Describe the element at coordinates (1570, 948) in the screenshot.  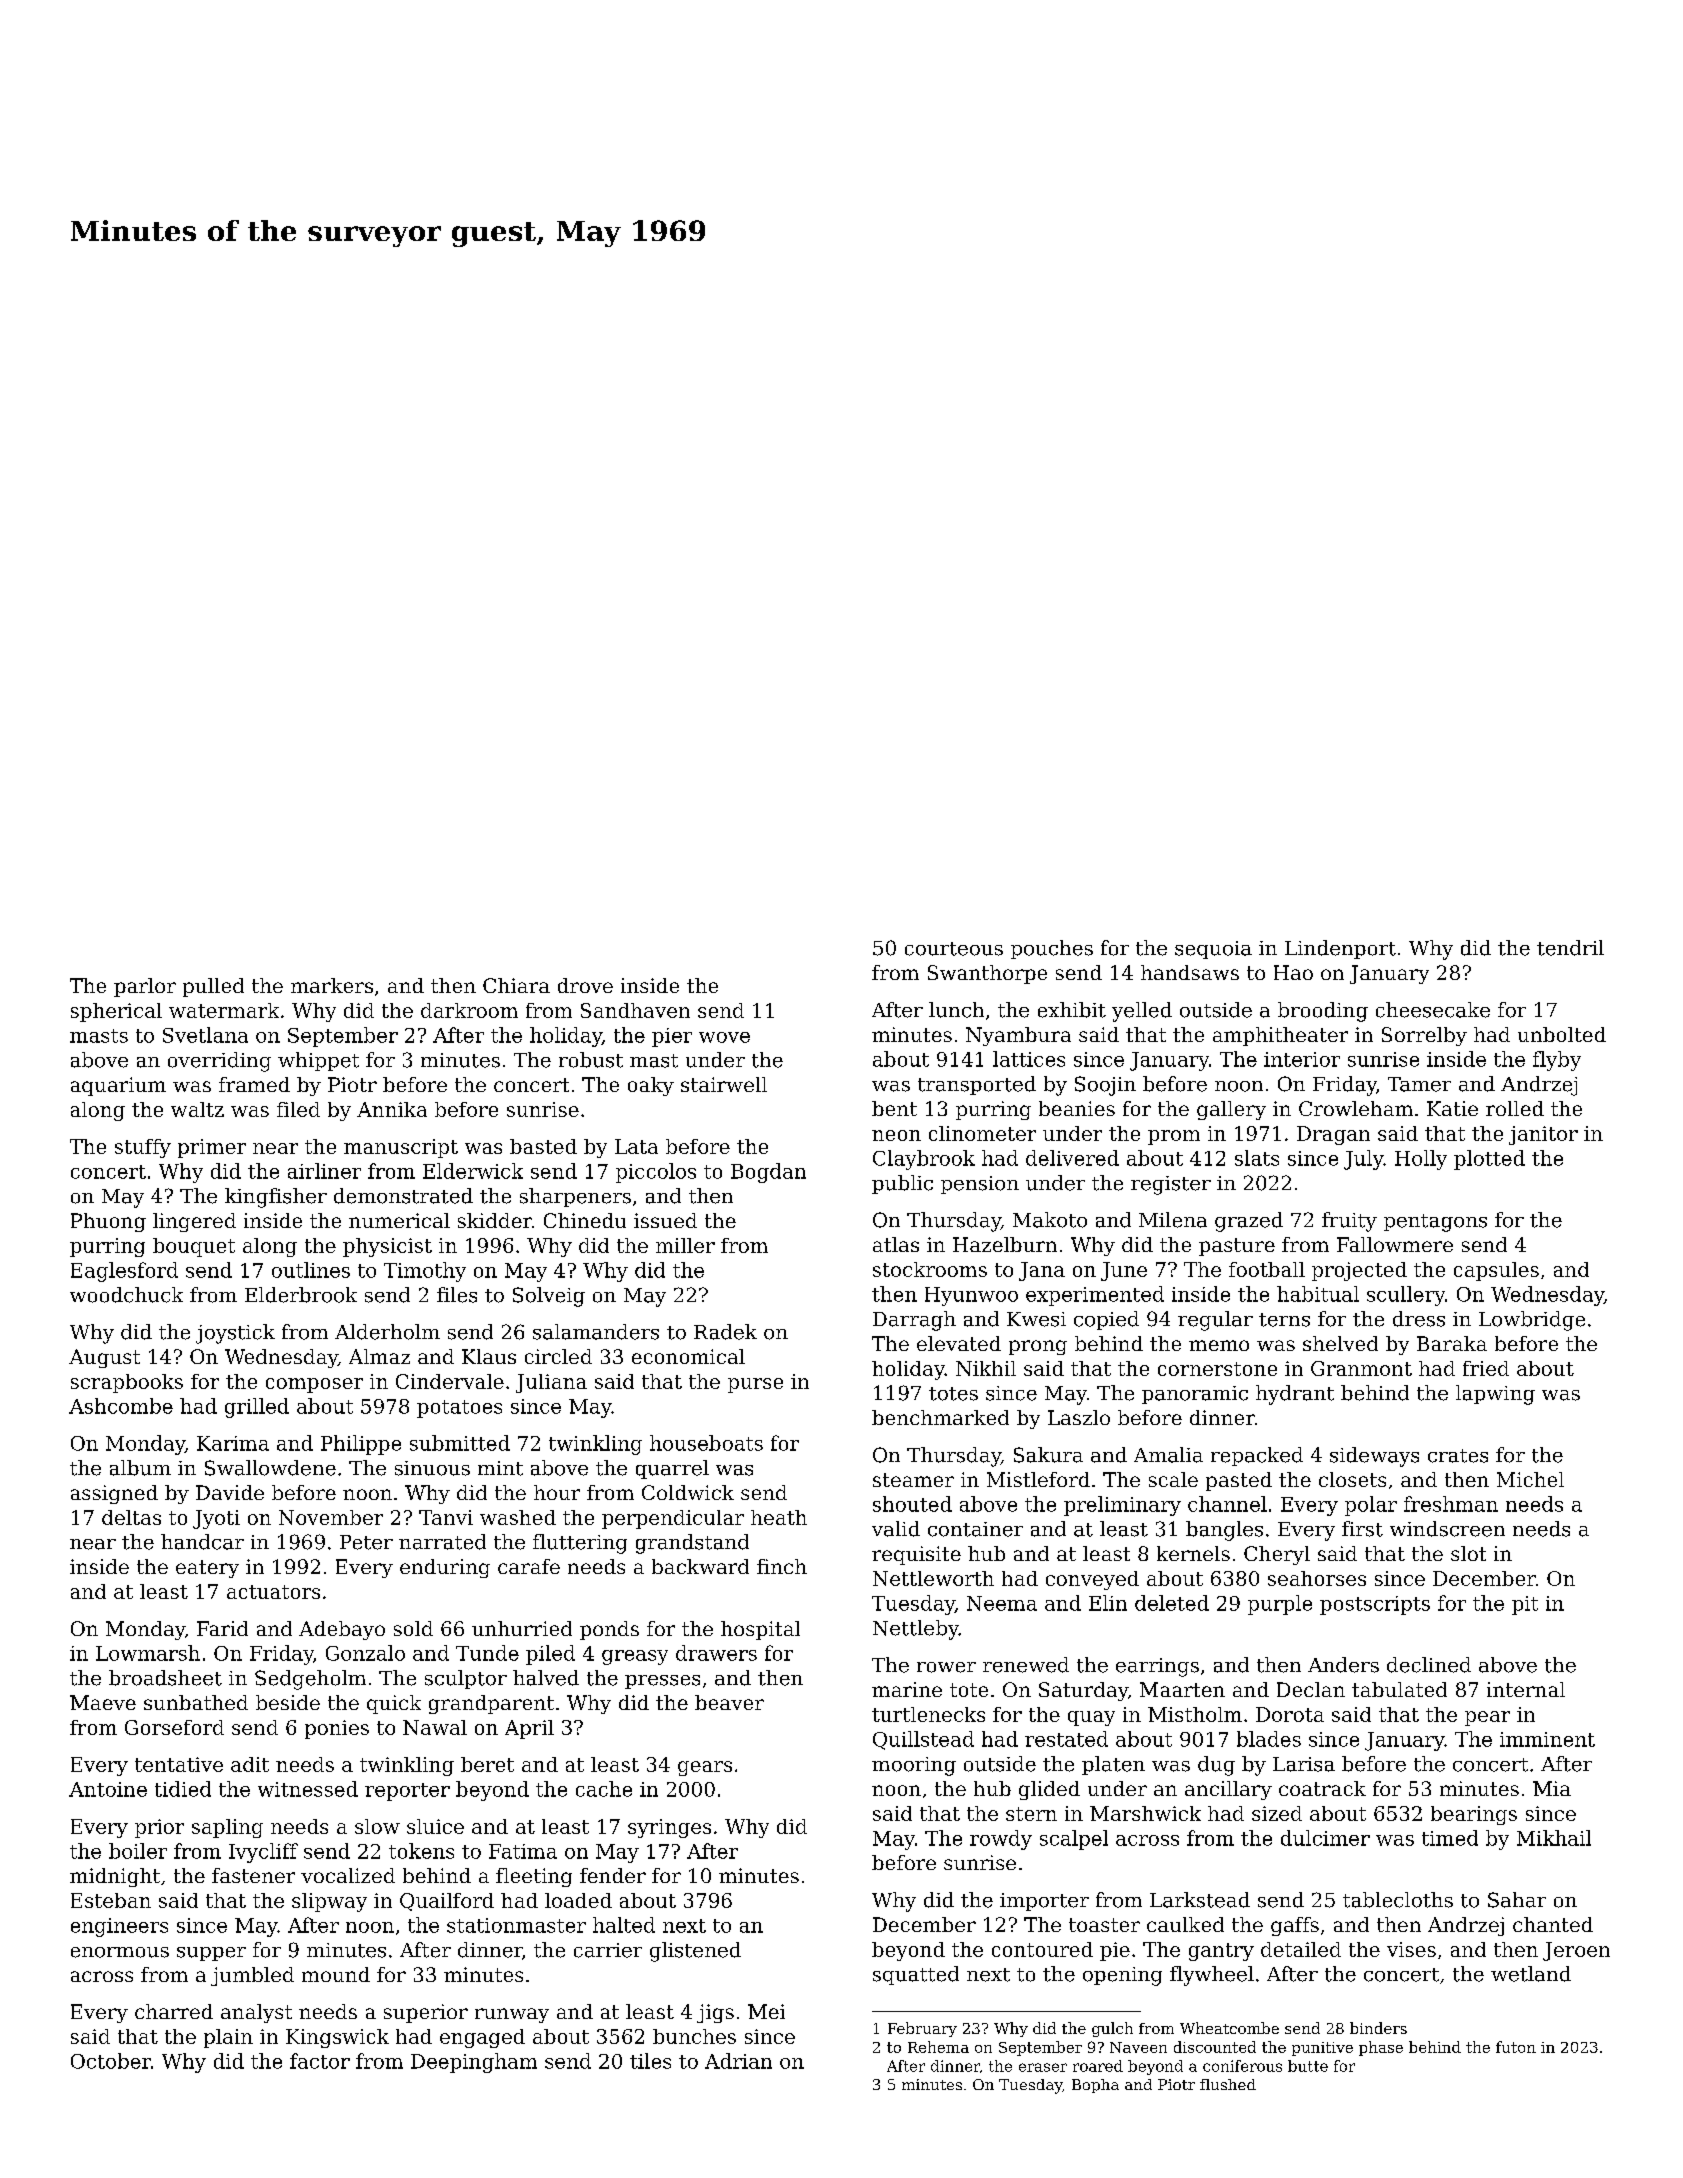
I see `tendril` at that location.
